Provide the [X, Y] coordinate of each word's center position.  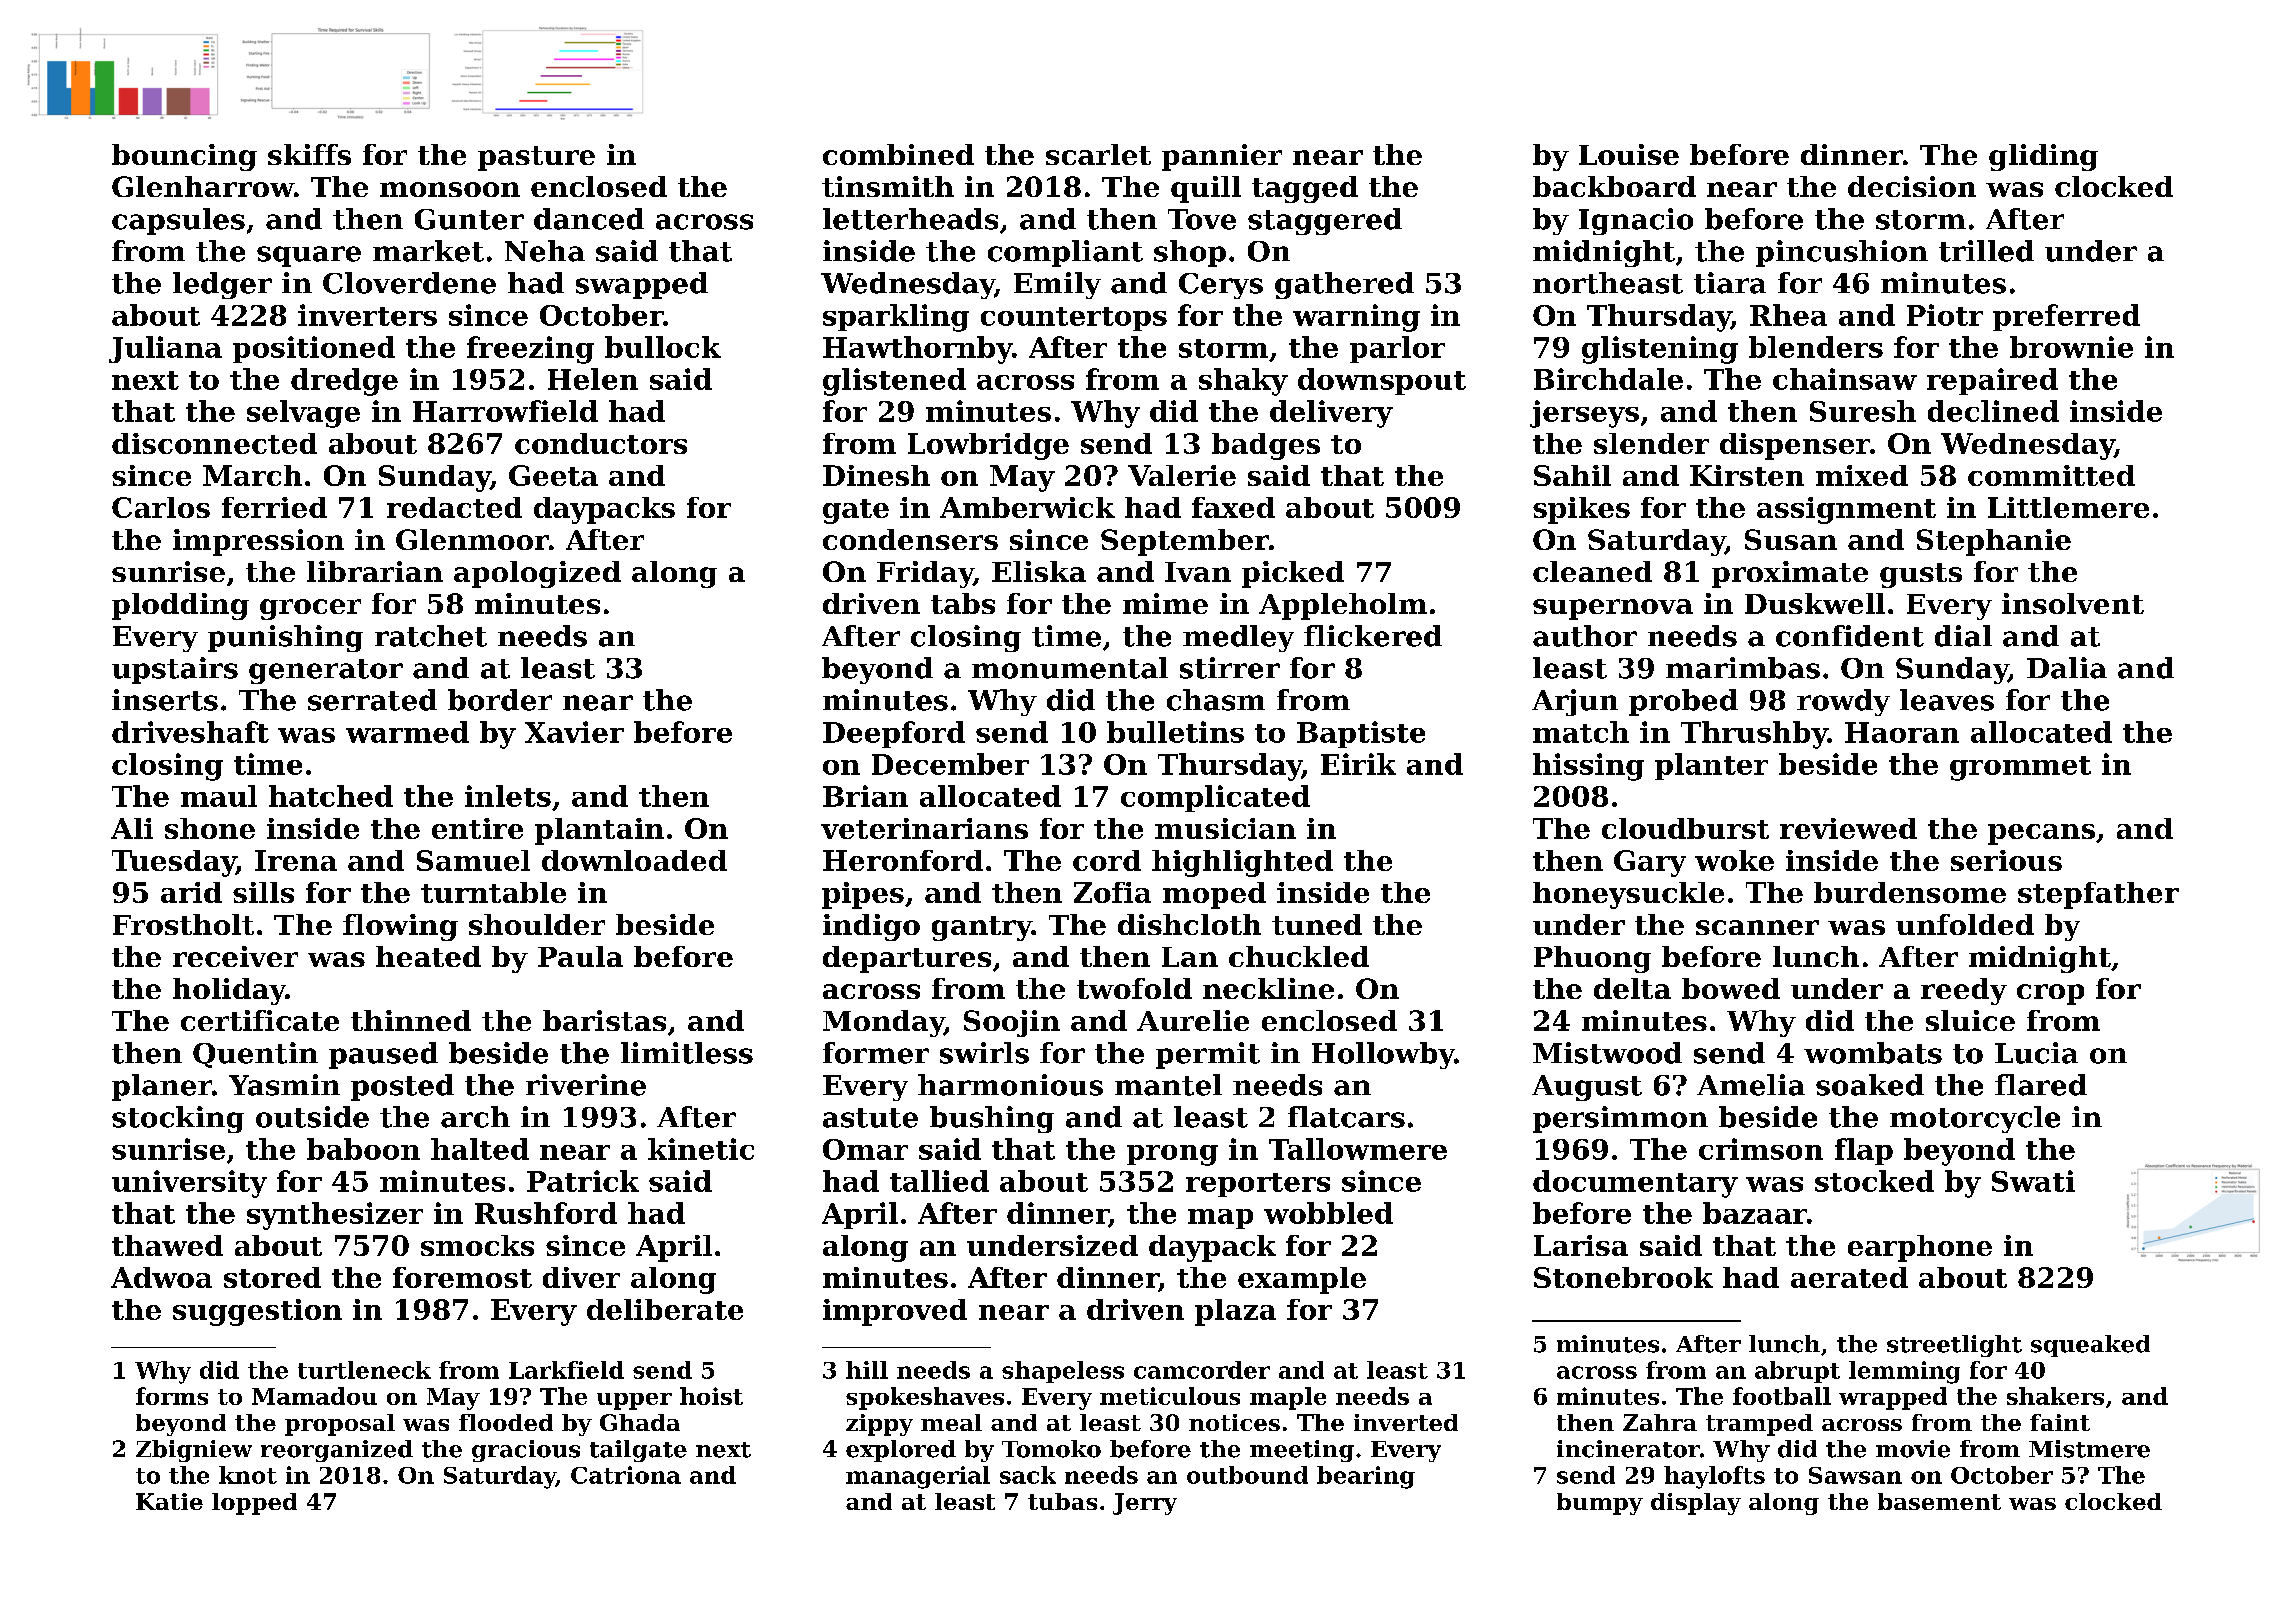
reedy [1964, 991]
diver [581, 1277]
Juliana [165, 349]
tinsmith [888, 186]
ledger [222, 285]
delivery [1331, 414]
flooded [506, 1422]
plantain [599, 831]
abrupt [1797, 1372]
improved [895, 1312]
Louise [1629, 154]
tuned [1317, 924]
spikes [1581, 510]
